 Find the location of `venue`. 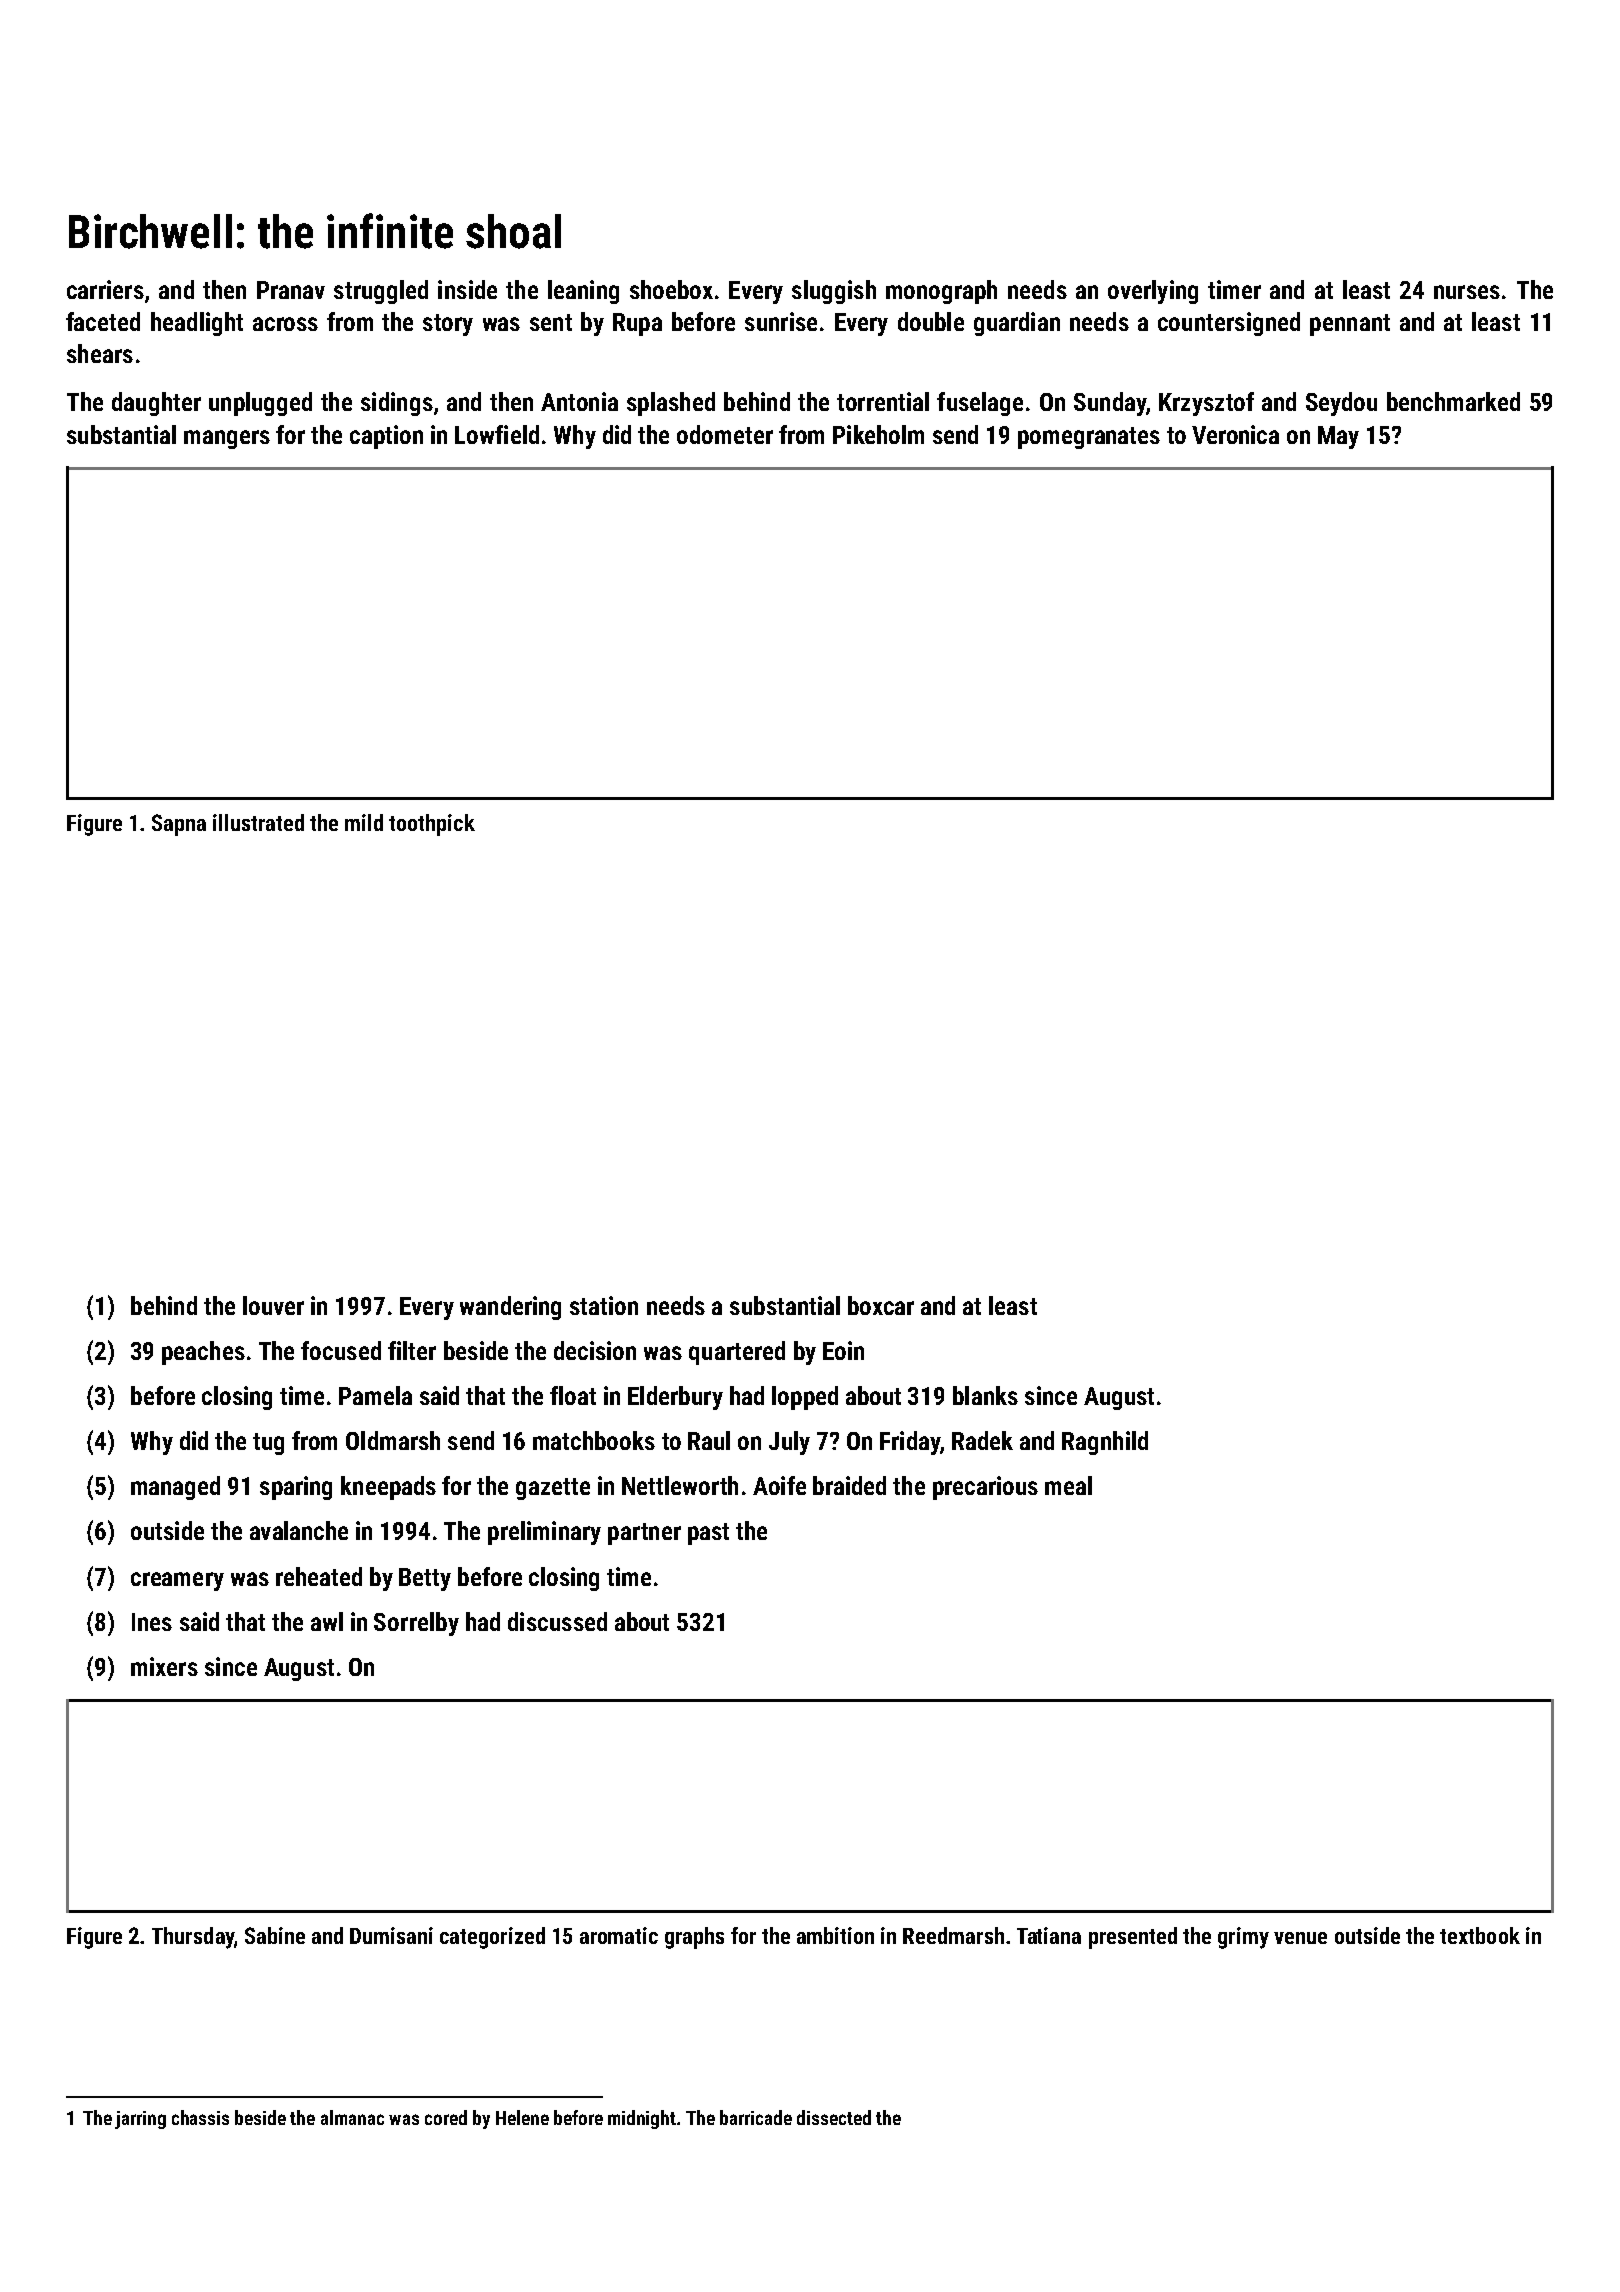

venue is located at coordinates (1300, 1938).
